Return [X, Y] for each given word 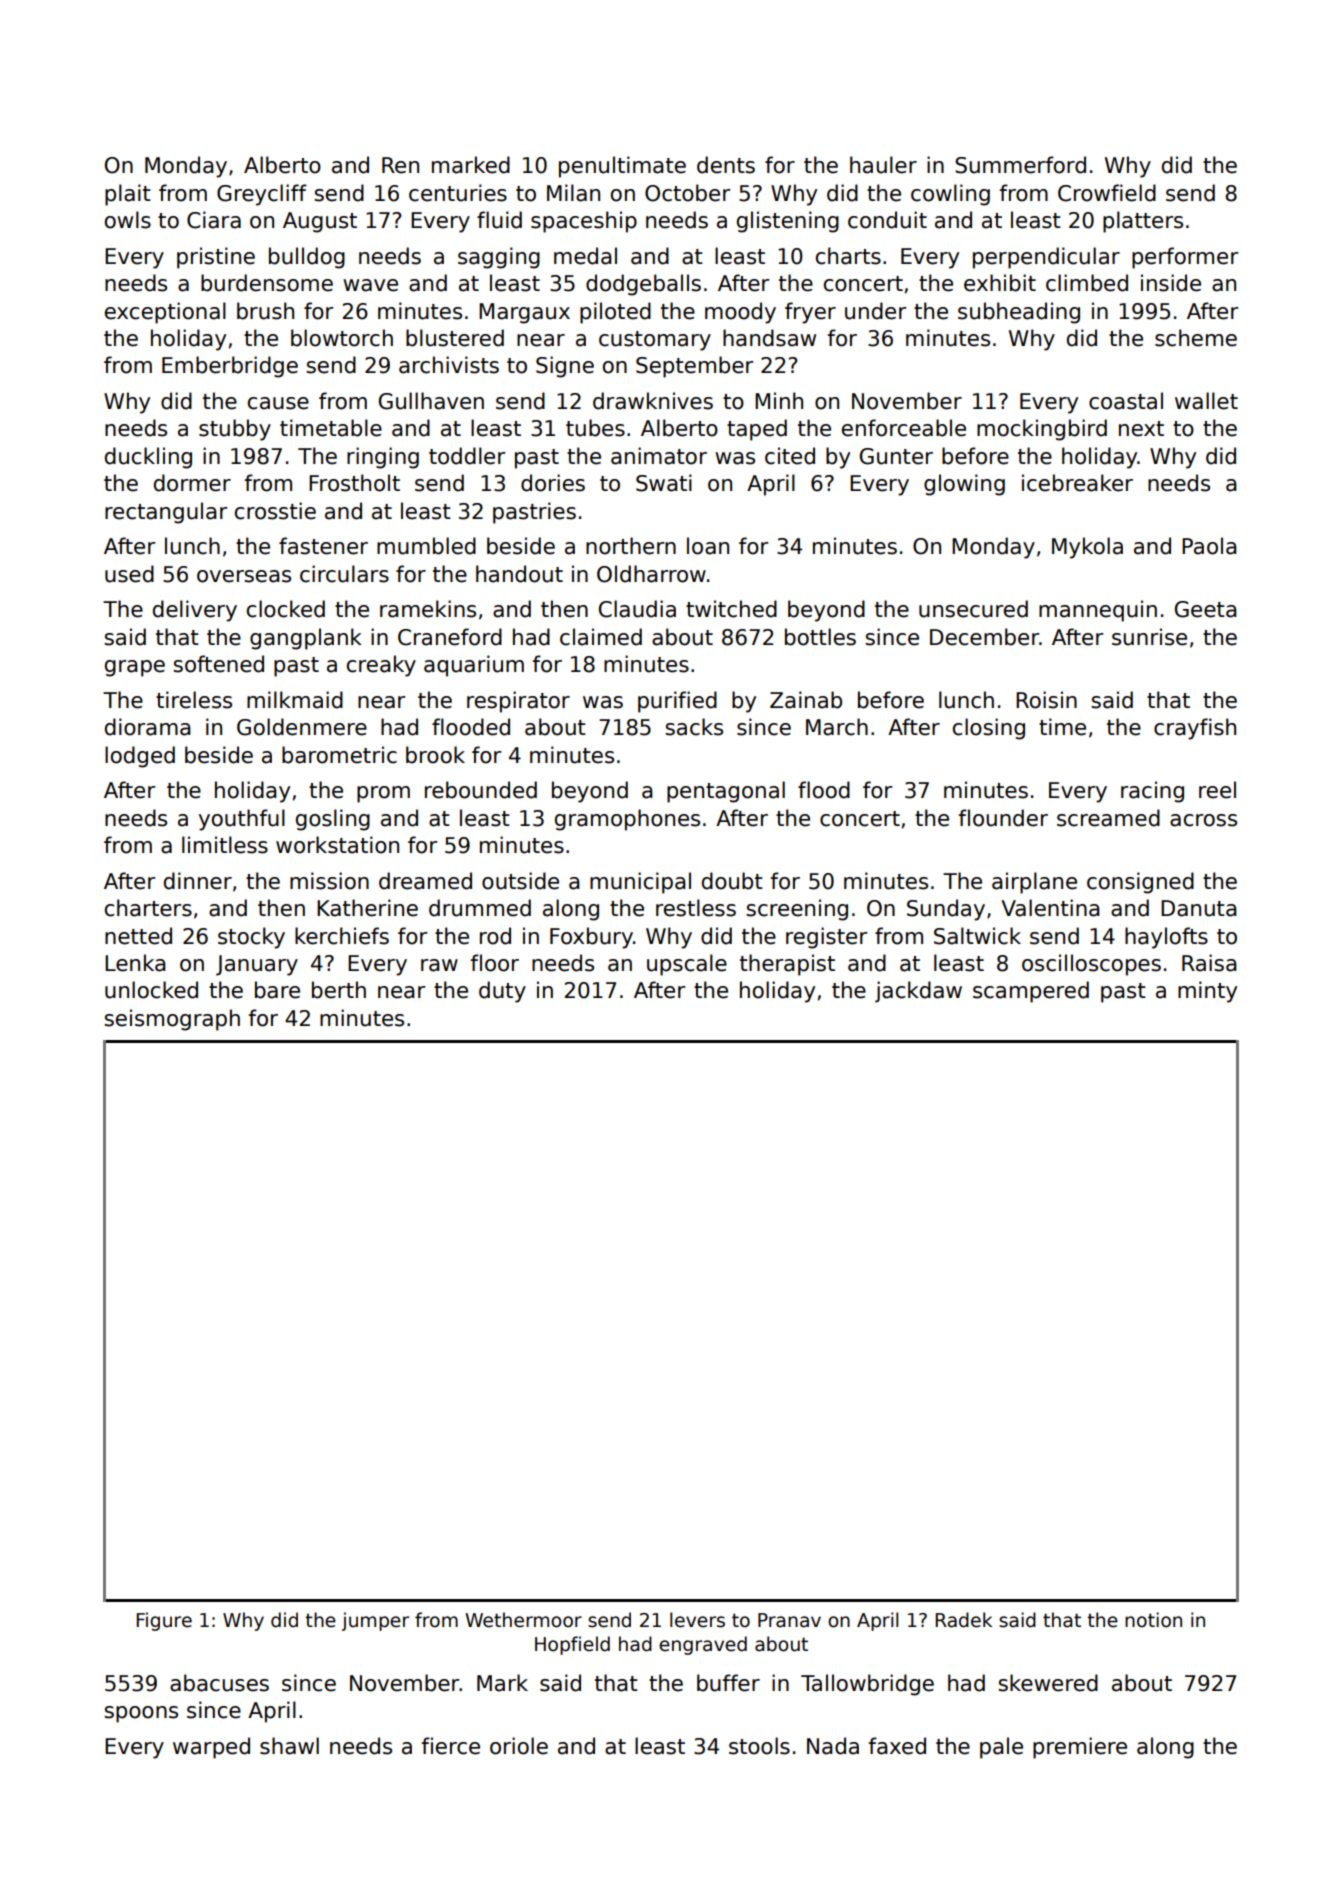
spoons [141, 1714]
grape [135, 668]
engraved [703, 1645]
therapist [787, 965]
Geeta [1206, 609]
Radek [964, 1620]
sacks [694, 727]
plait [128, 195]
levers [697, 1620]
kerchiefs [342, 936]
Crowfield [1107, 193]
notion [1153, 1620]
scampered [1031, 992]
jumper [375, 1621]
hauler [883, 165]
